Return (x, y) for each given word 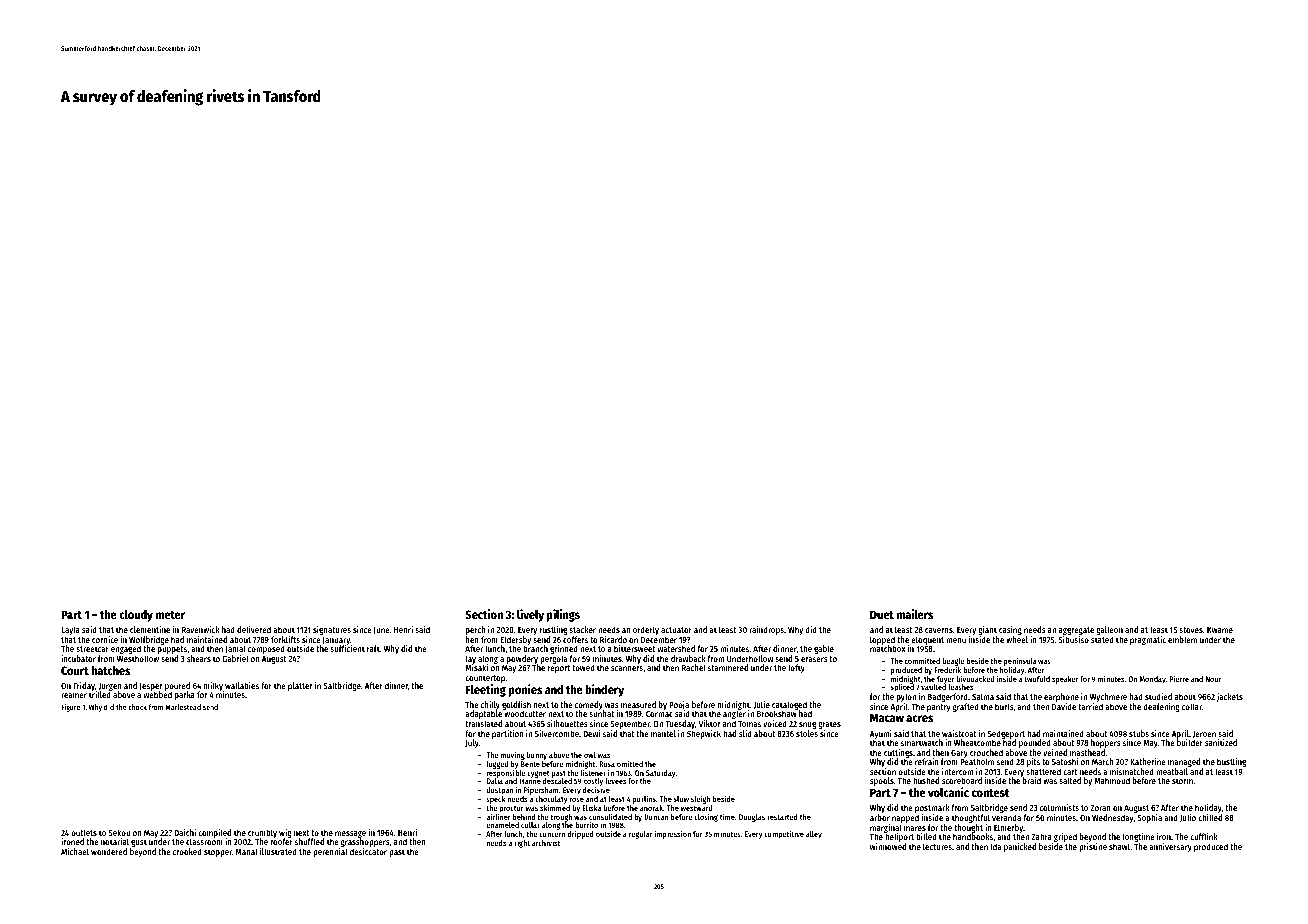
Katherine (1148, 761)
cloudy (136, 616)
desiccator (368, 851)
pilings (563, 615)
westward (696, 808)
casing (1010, 630)
